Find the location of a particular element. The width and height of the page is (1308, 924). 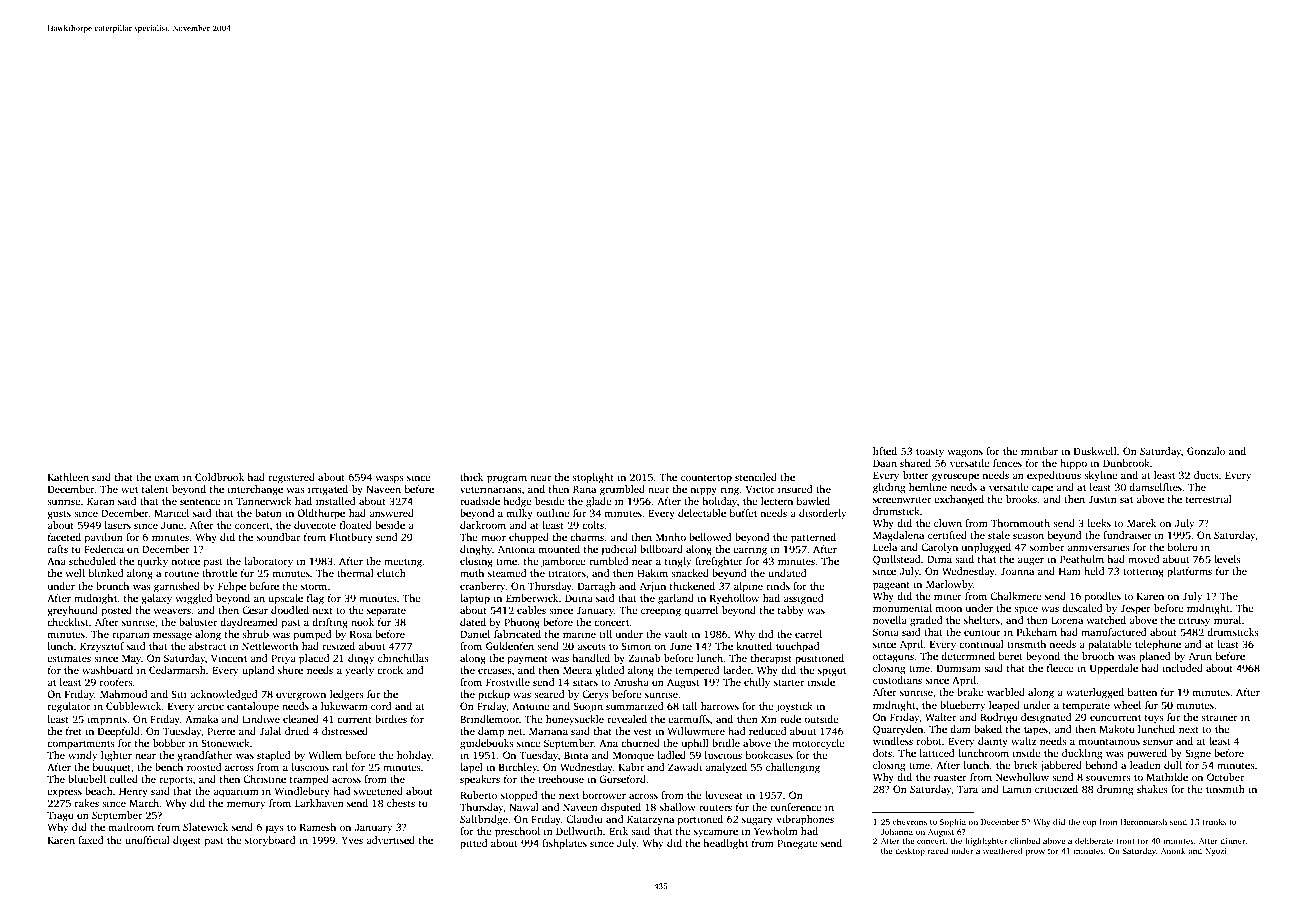

carrel is located at coordinates (808, 634).
